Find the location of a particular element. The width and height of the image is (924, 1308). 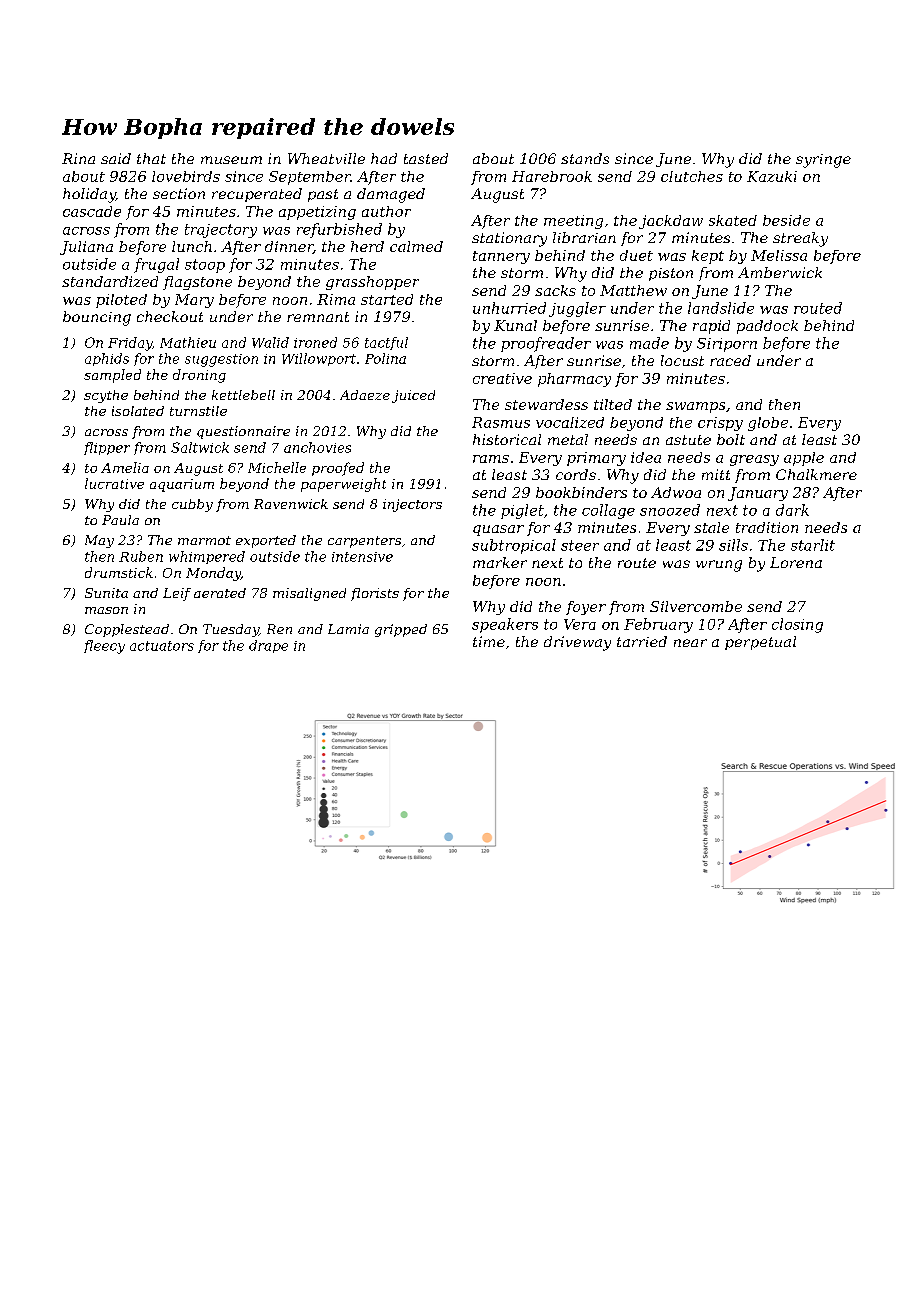

meeting is located at coordinates (573, 222).
